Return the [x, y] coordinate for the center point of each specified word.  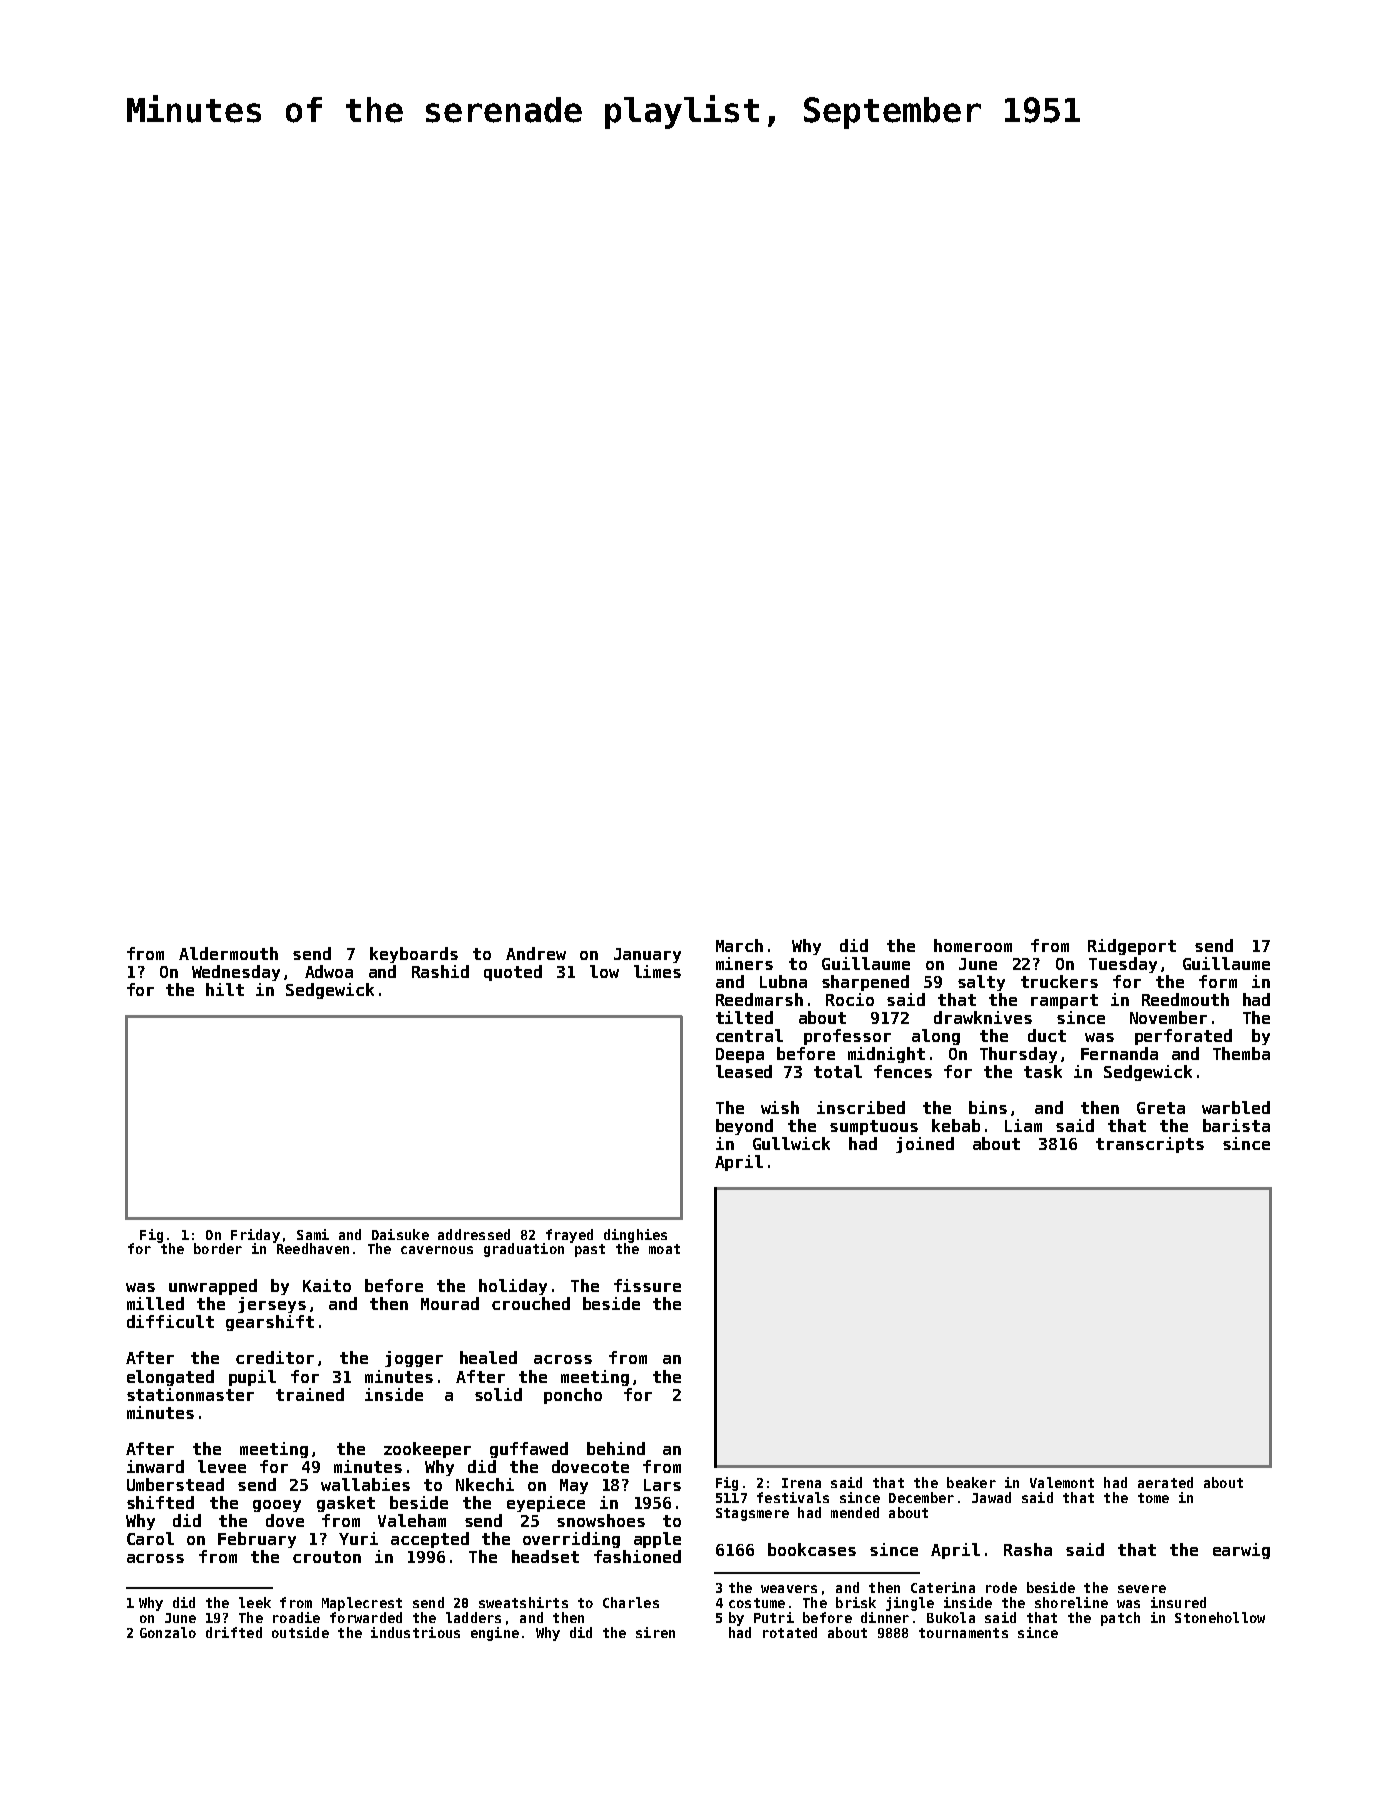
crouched [531, 1303]
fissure [647, 1285]
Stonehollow [1220, 1617]
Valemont [1062, 1482]
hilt [225, 989]
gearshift [270, 1323]
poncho [573, 1396]
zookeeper [427, 1450]
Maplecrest [362, 1604]
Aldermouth [228, 953]
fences [903, 1071]
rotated [790, 1632]
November [1168, 1017]
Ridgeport [1132, 947]
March [739, 945]
